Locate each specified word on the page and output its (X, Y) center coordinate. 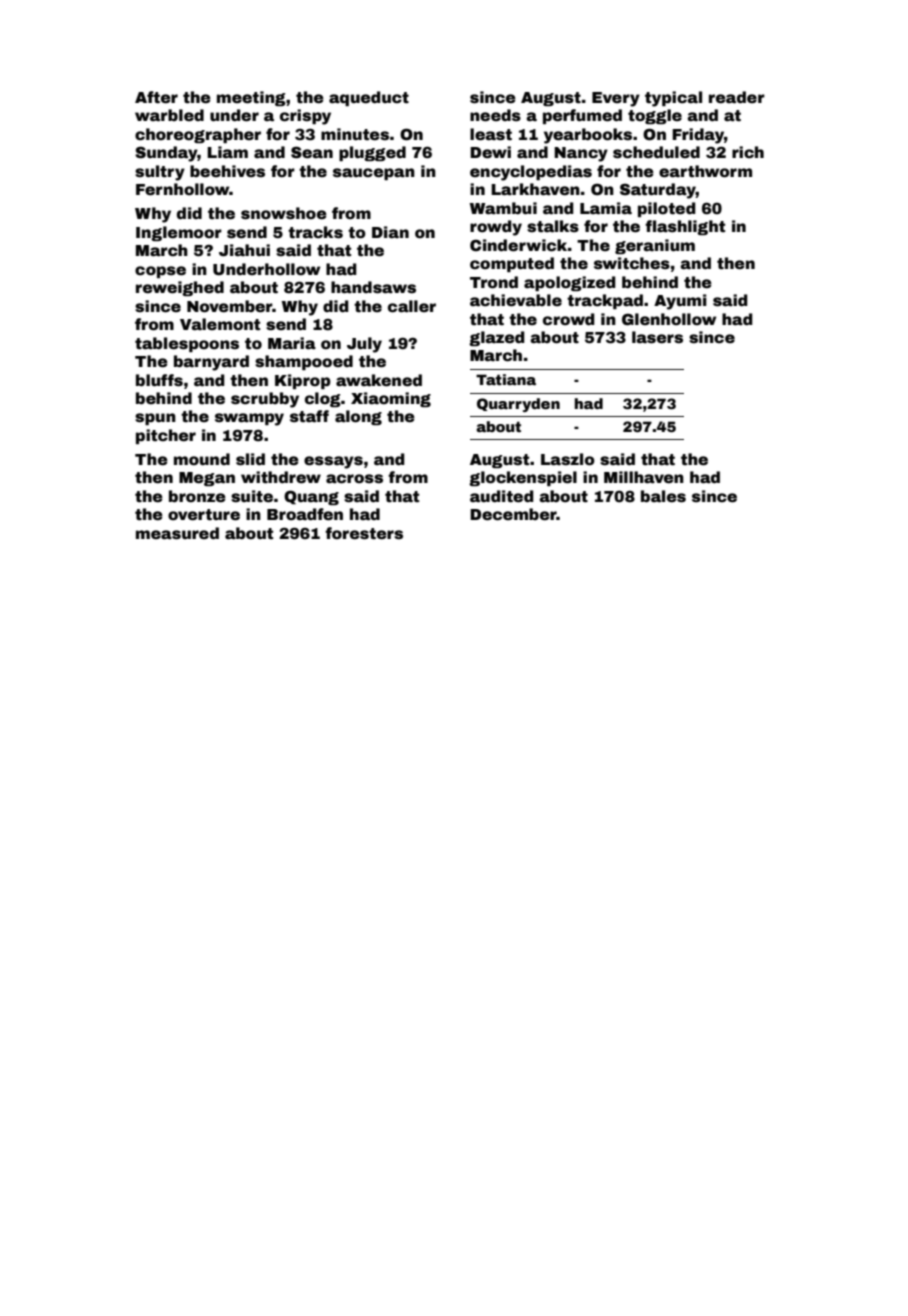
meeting (251, 98)
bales (663, 496)
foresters (364, 533)
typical (673, 99)
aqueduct (369, 98)
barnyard (211, 363)
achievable (516, 300)
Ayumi (680, 302)
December (513, 514)
